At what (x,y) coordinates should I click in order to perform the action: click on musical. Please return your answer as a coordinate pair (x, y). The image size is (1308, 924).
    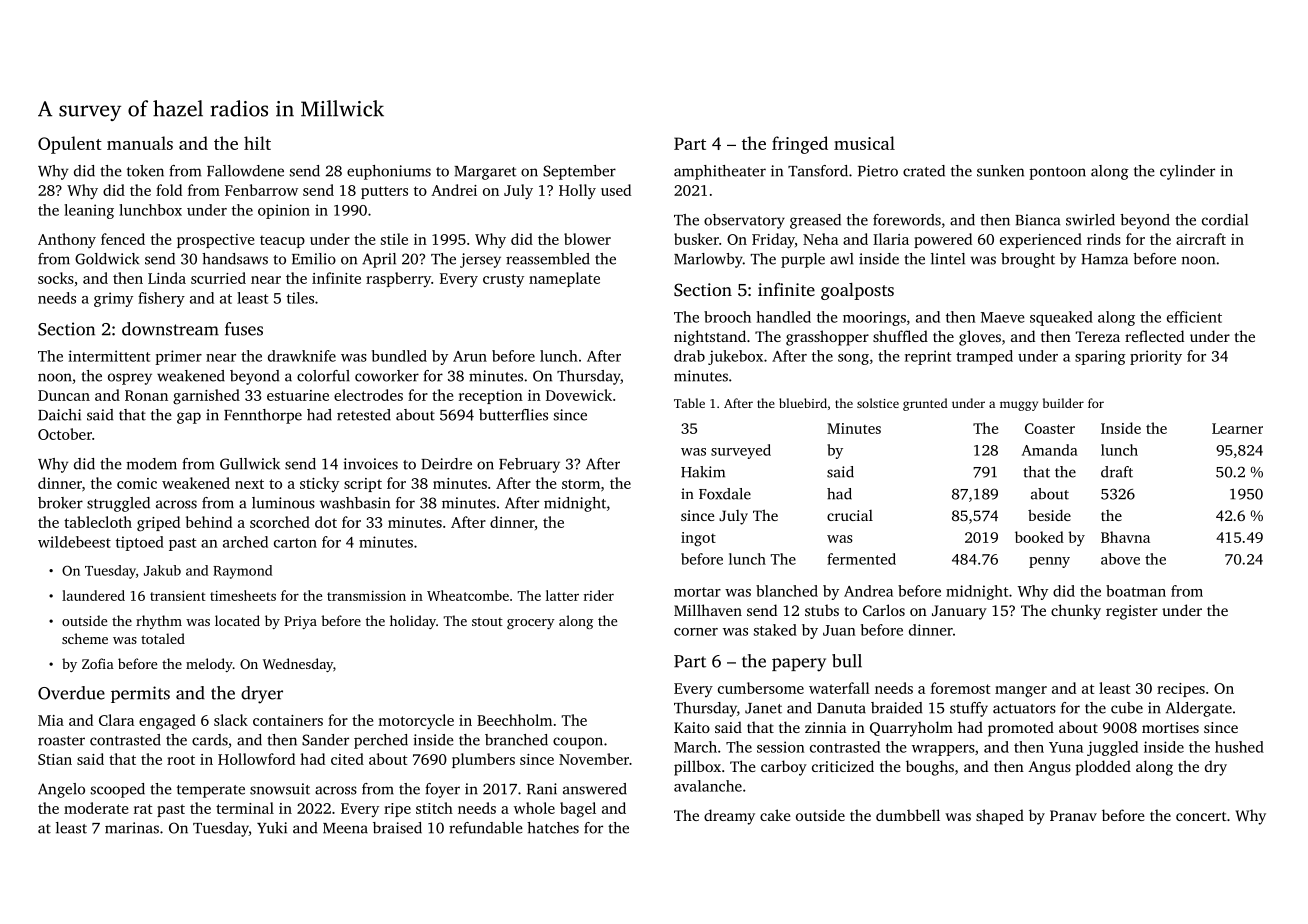
    Looking at the image, I should click on (864, 143).
